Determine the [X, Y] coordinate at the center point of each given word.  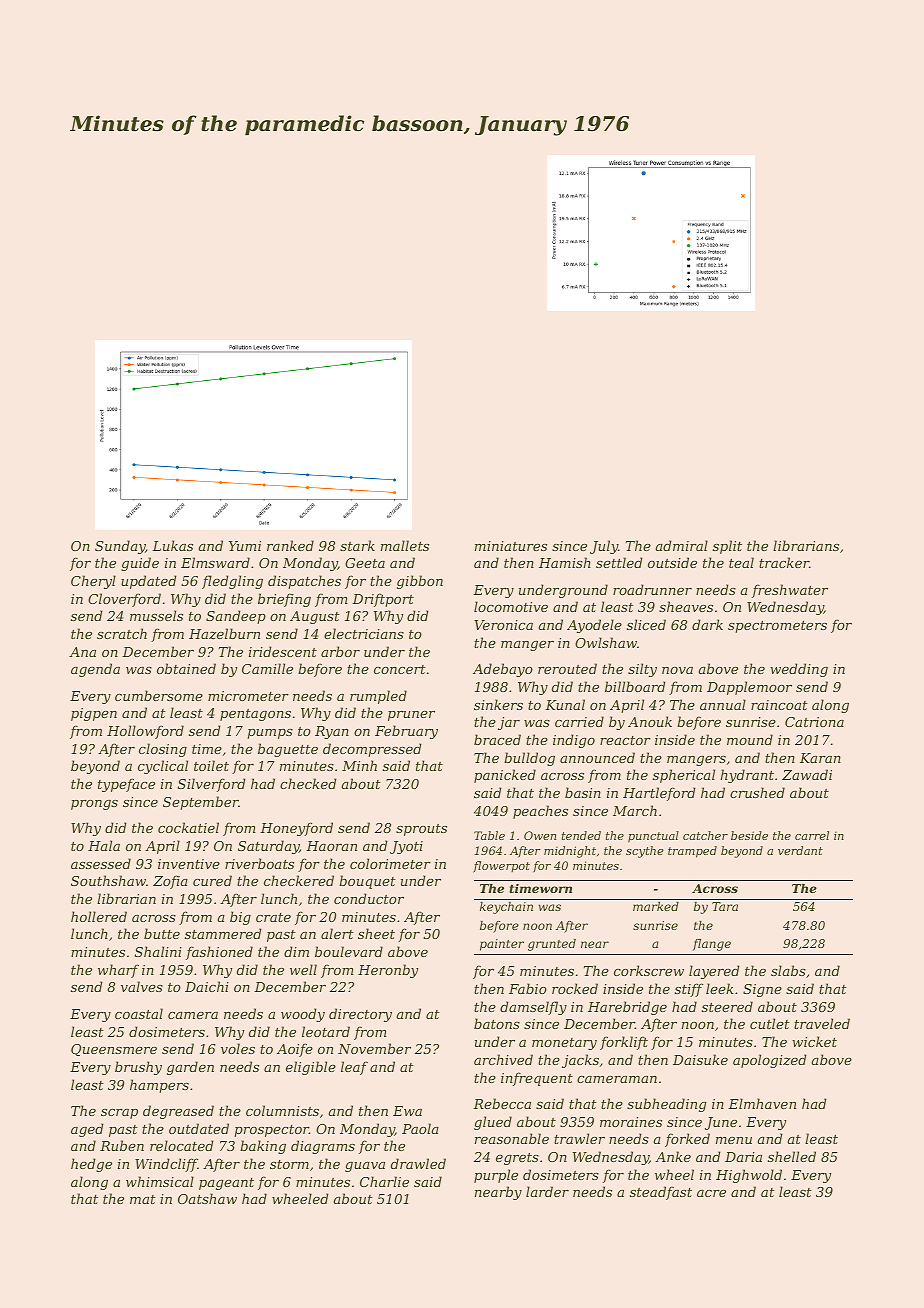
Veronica [503, 625]
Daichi [207, 986]
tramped [692, 852]
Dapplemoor [749, 688]
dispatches [304, 582]
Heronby [388, 971]
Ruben [122, 1145]
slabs [788, 970]
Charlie [384, 1181]
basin [583, 792]
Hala [104, 845]
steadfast [661, 1193]
